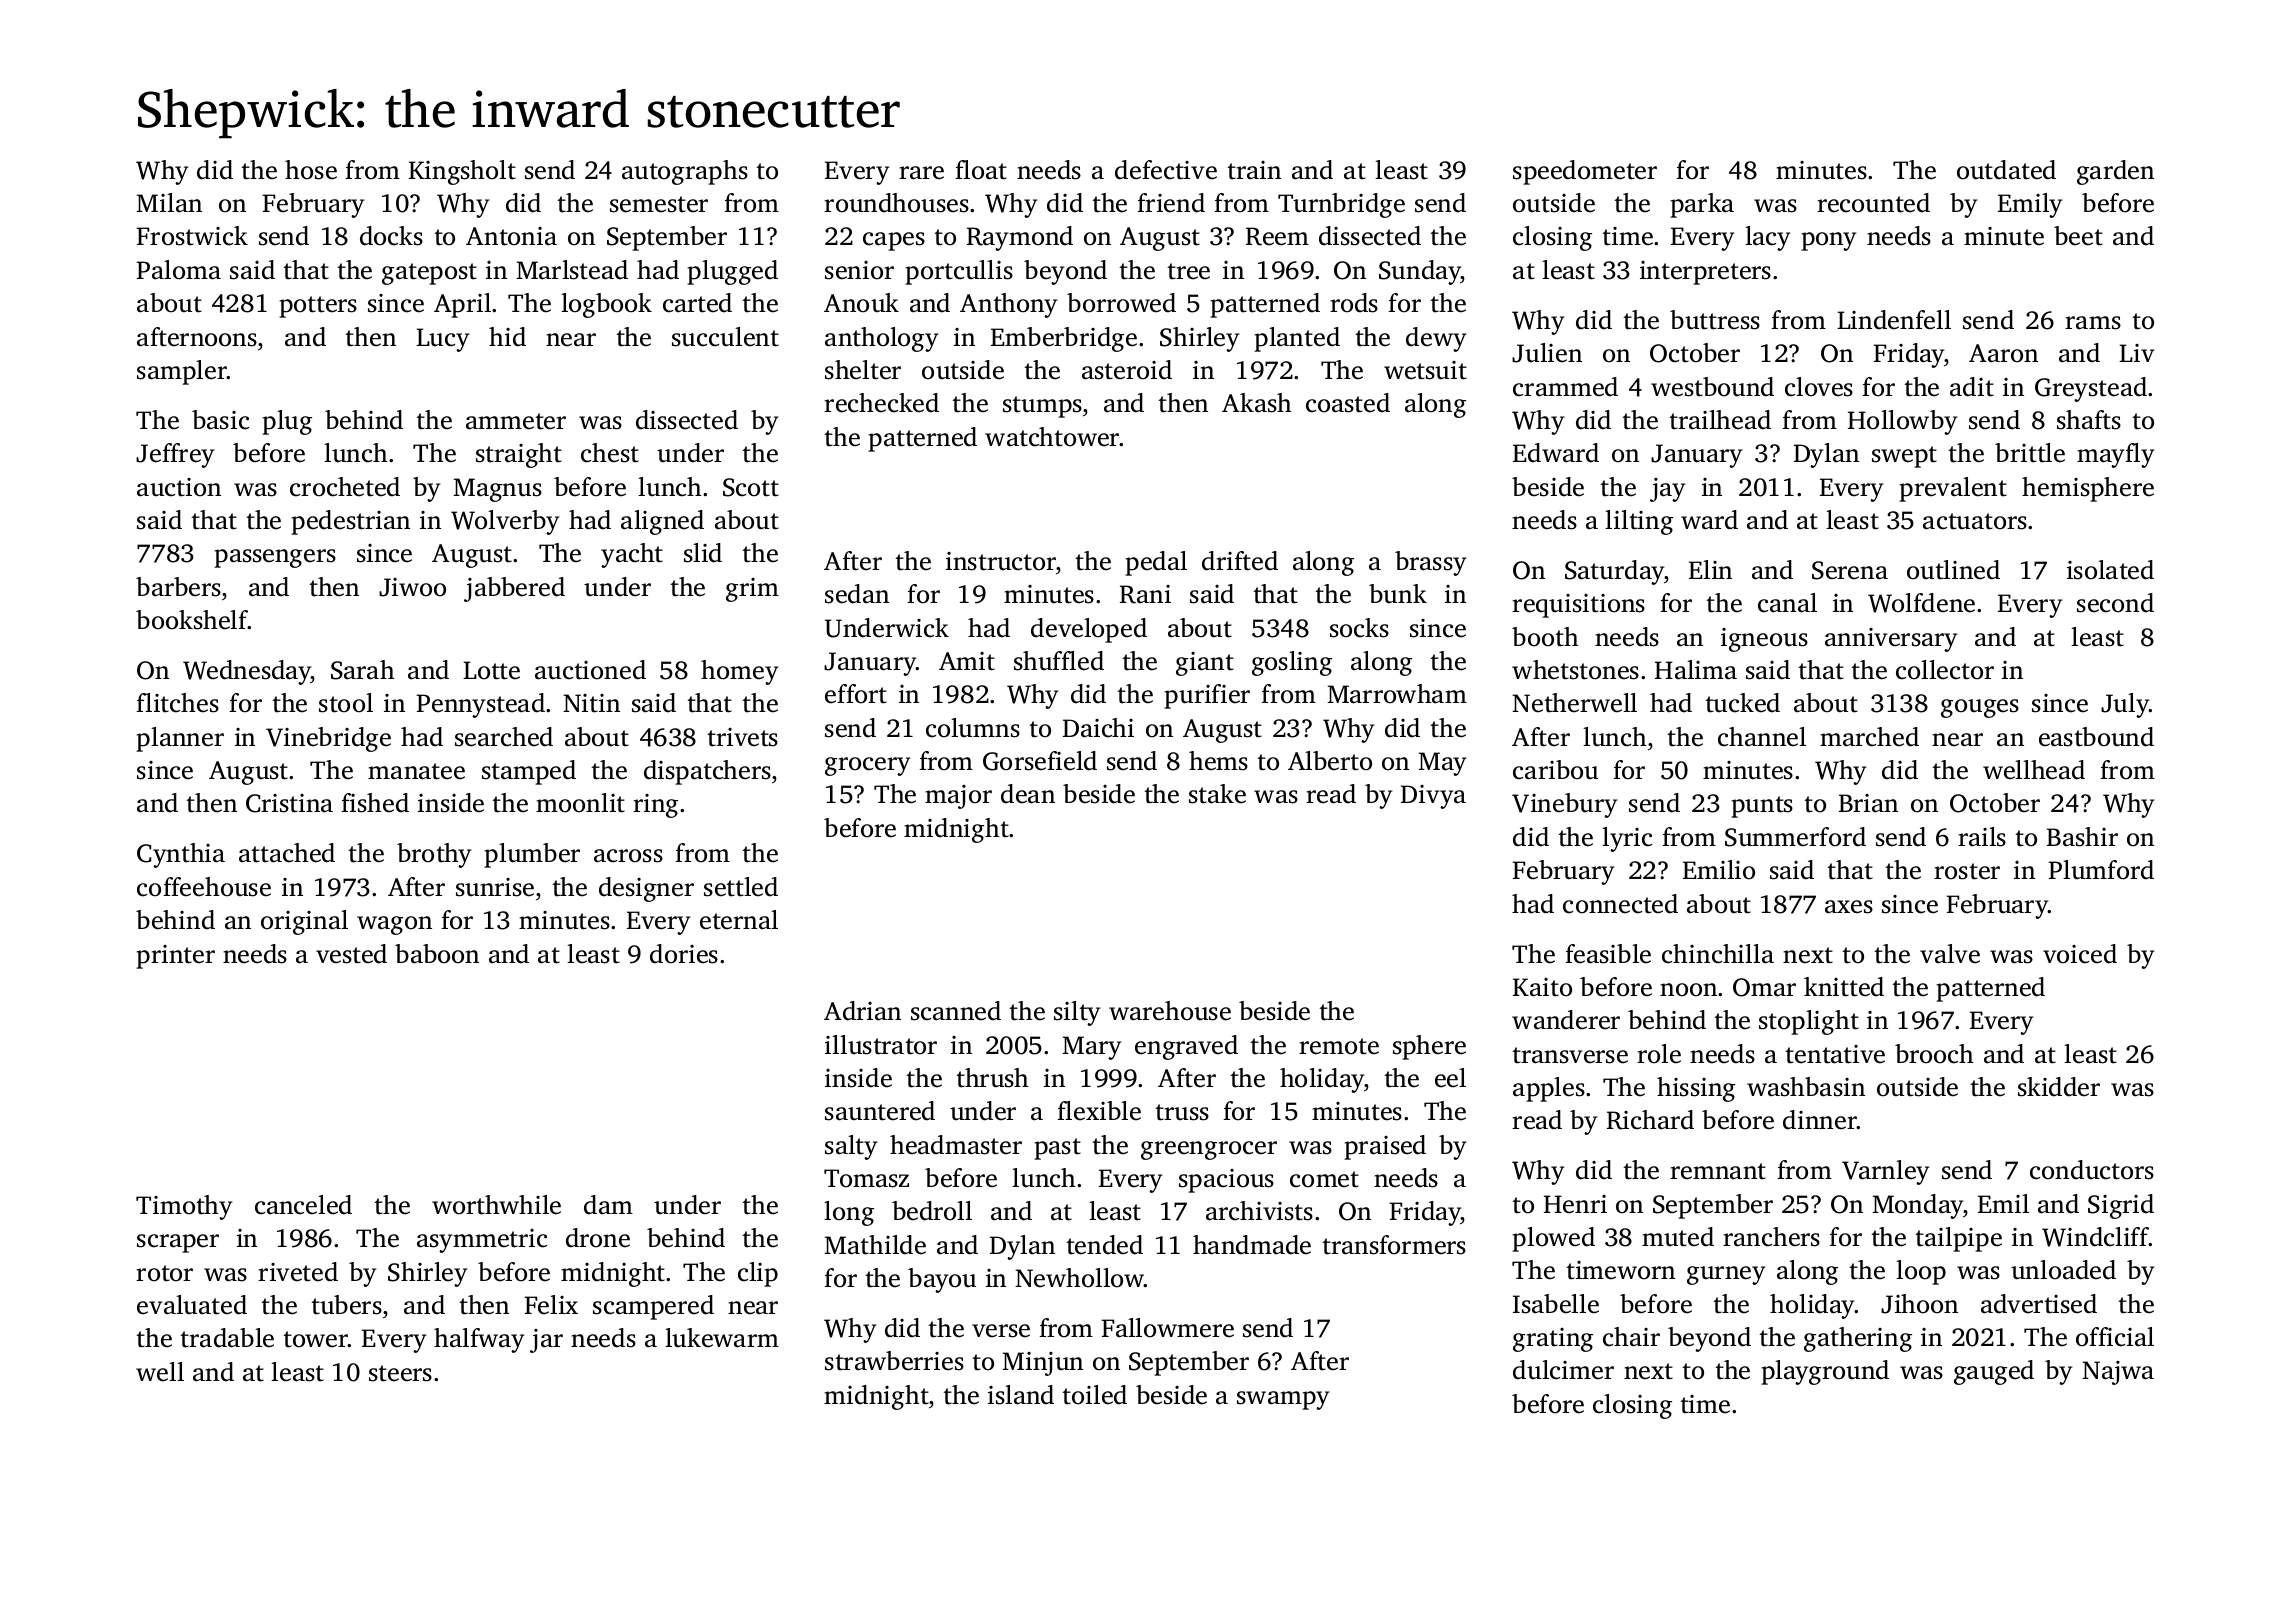  I want to click on Najwa, so click(2118, 1373).
